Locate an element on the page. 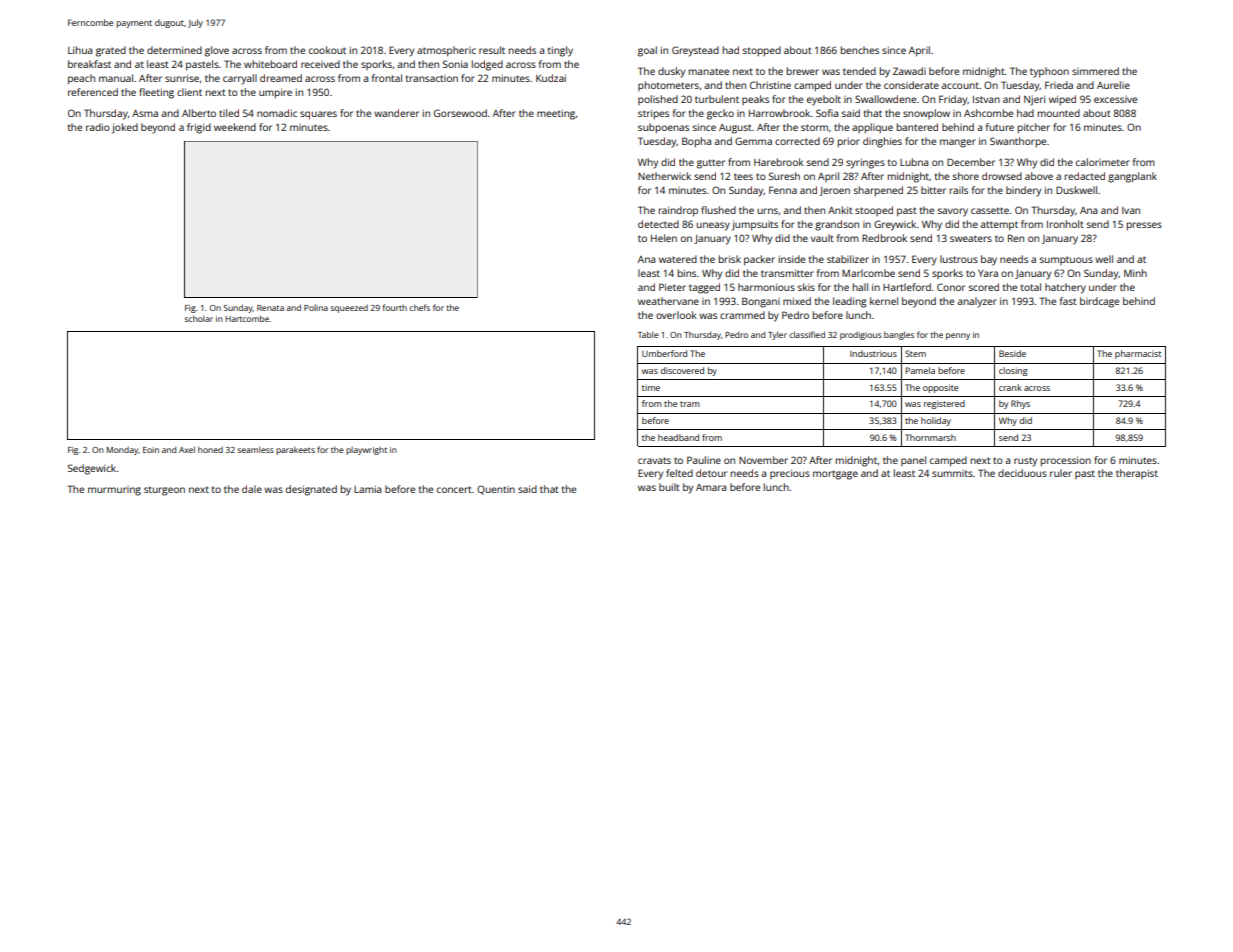  chefs is located at coordinates (419, 307).
